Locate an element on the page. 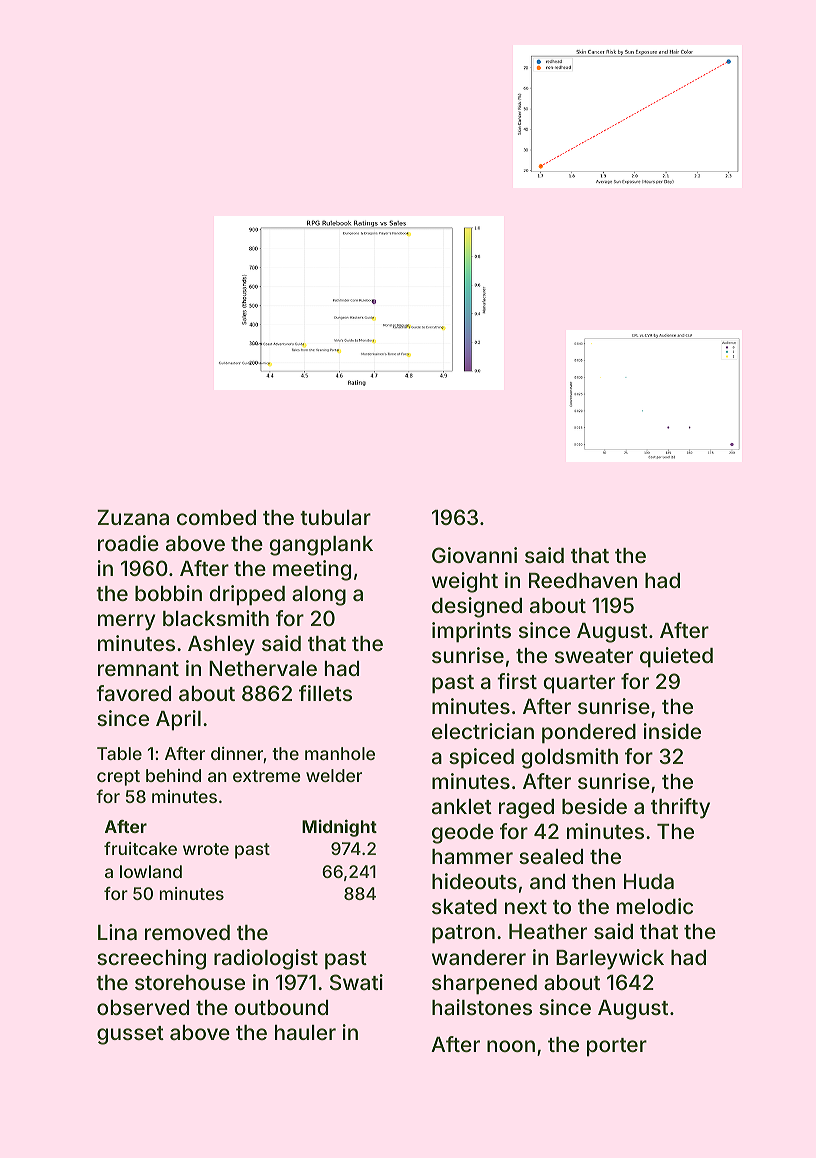  Ashley is located at coordinates (221, 646).
